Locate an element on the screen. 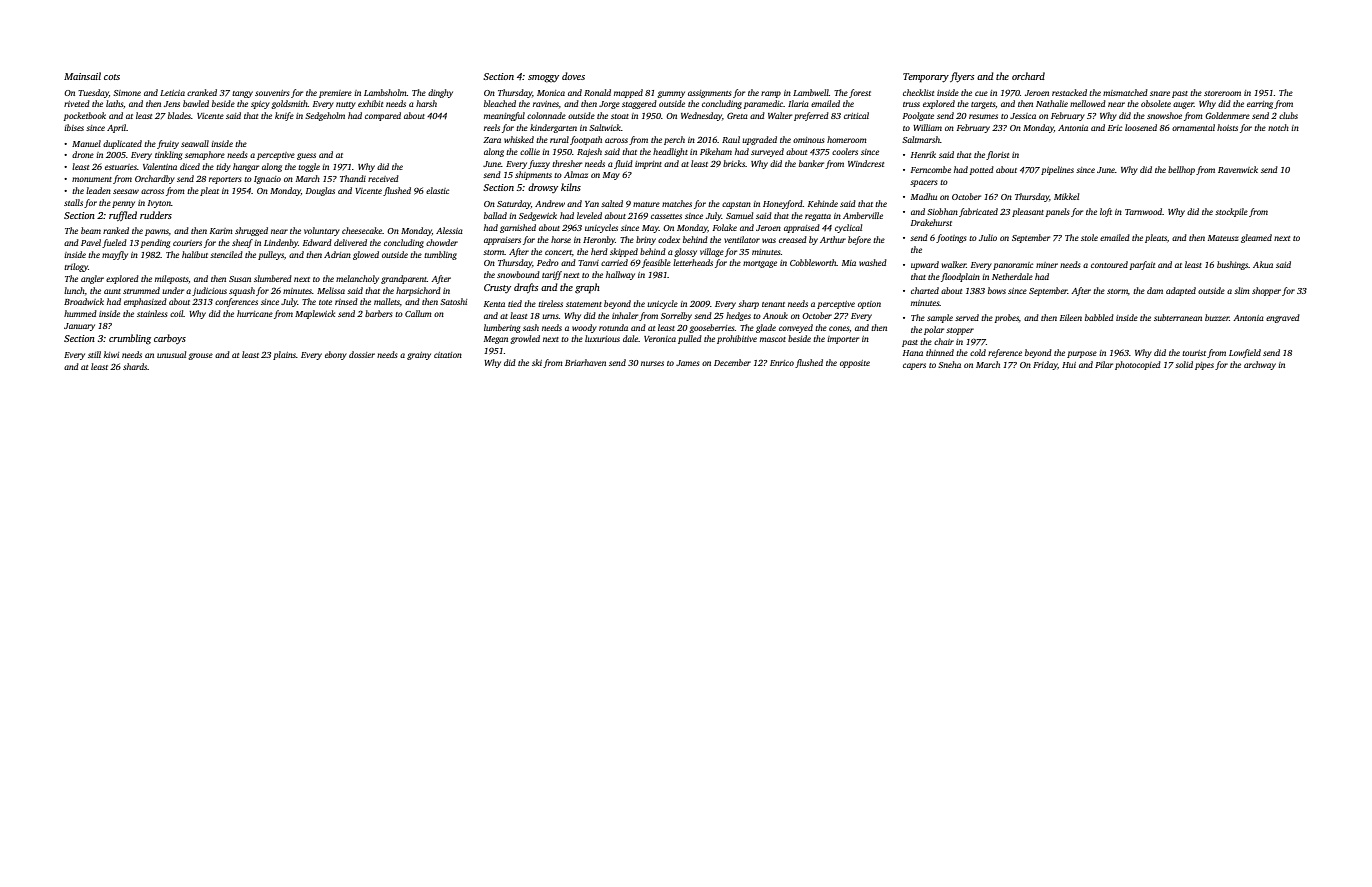 This screenshot has height=887, width=1372. ebony is located at coordinates (336, 355).
